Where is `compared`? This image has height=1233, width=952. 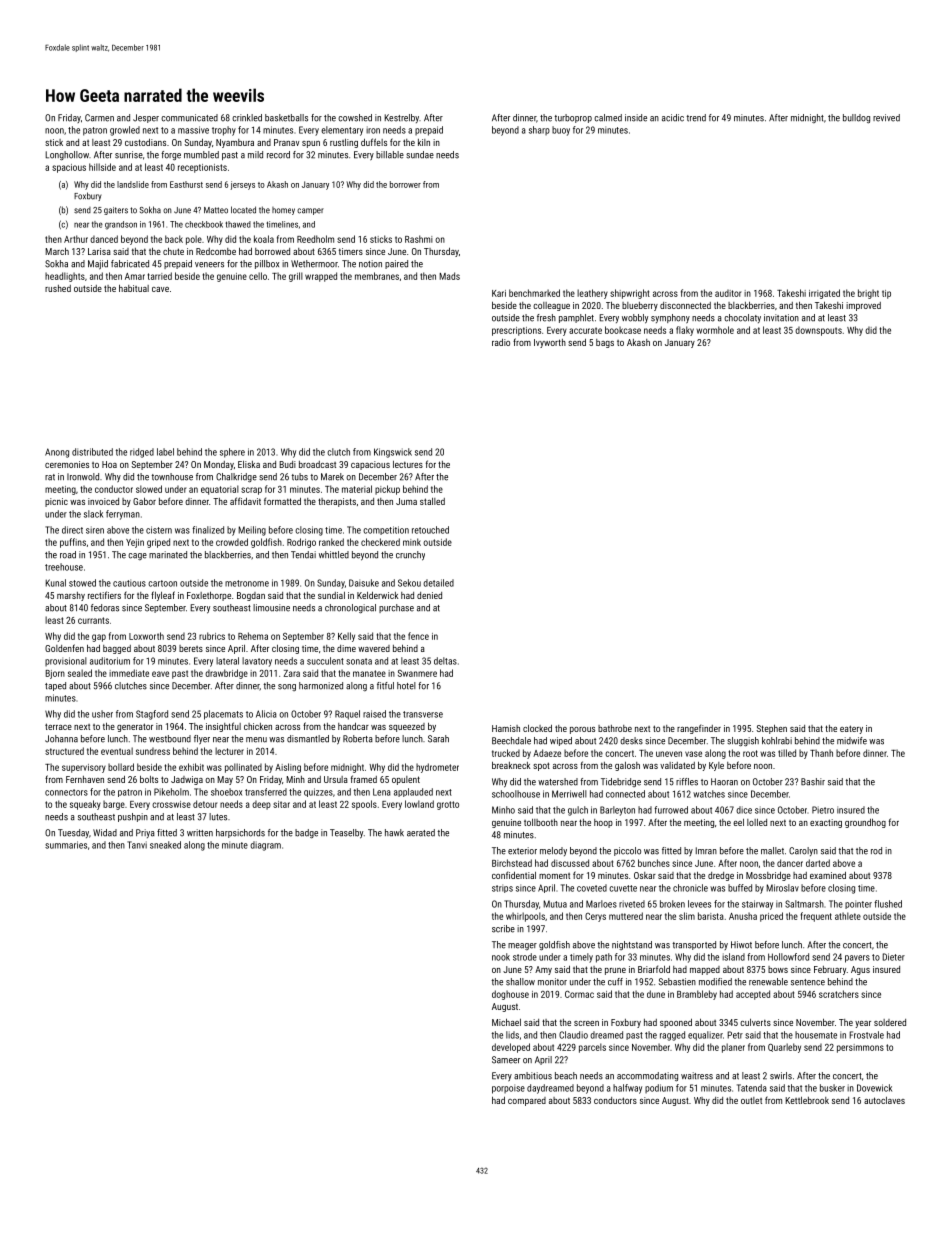
compared is located at coordinates (527, 1101).
